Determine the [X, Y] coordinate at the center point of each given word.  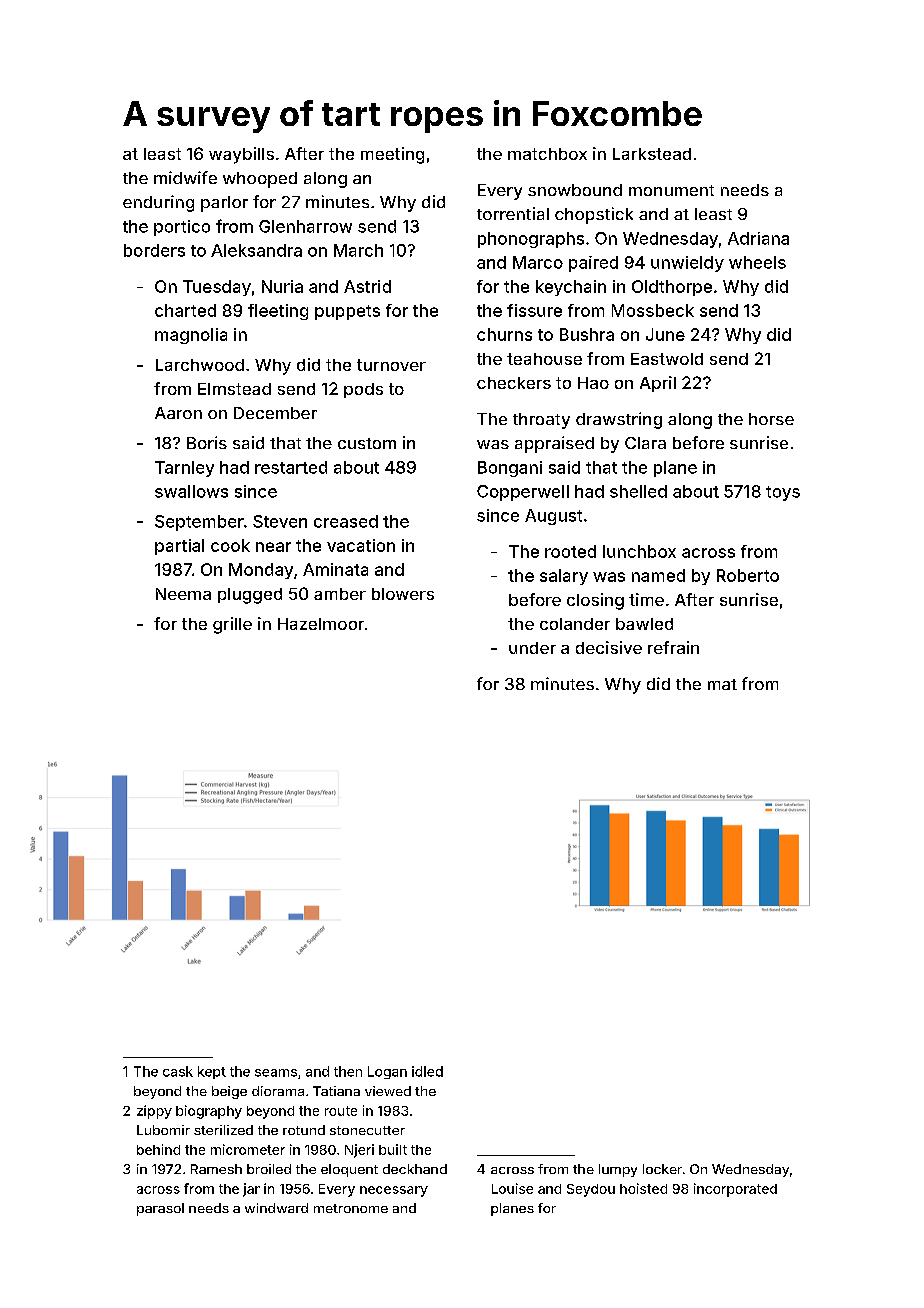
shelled [638, 491]
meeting [392, 155]
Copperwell [523, 493]
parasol [160, 1209]
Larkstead [652, 154]
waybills [241, 155]
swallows [191, 491]
